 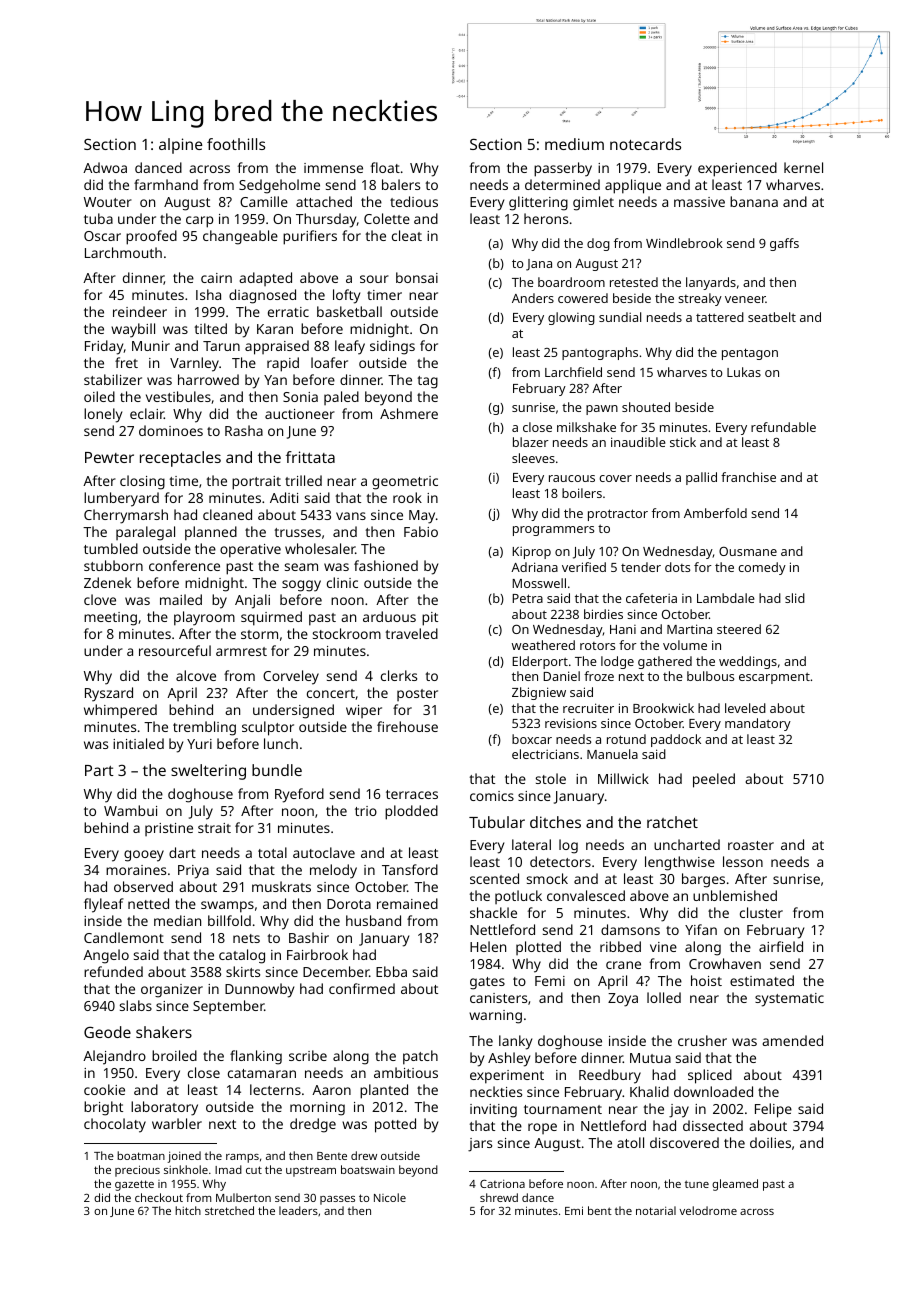 What do you see at coordinates (406, 1072) in the screenshot?
I see `ambitious` at bounding box center [406, 1072].
